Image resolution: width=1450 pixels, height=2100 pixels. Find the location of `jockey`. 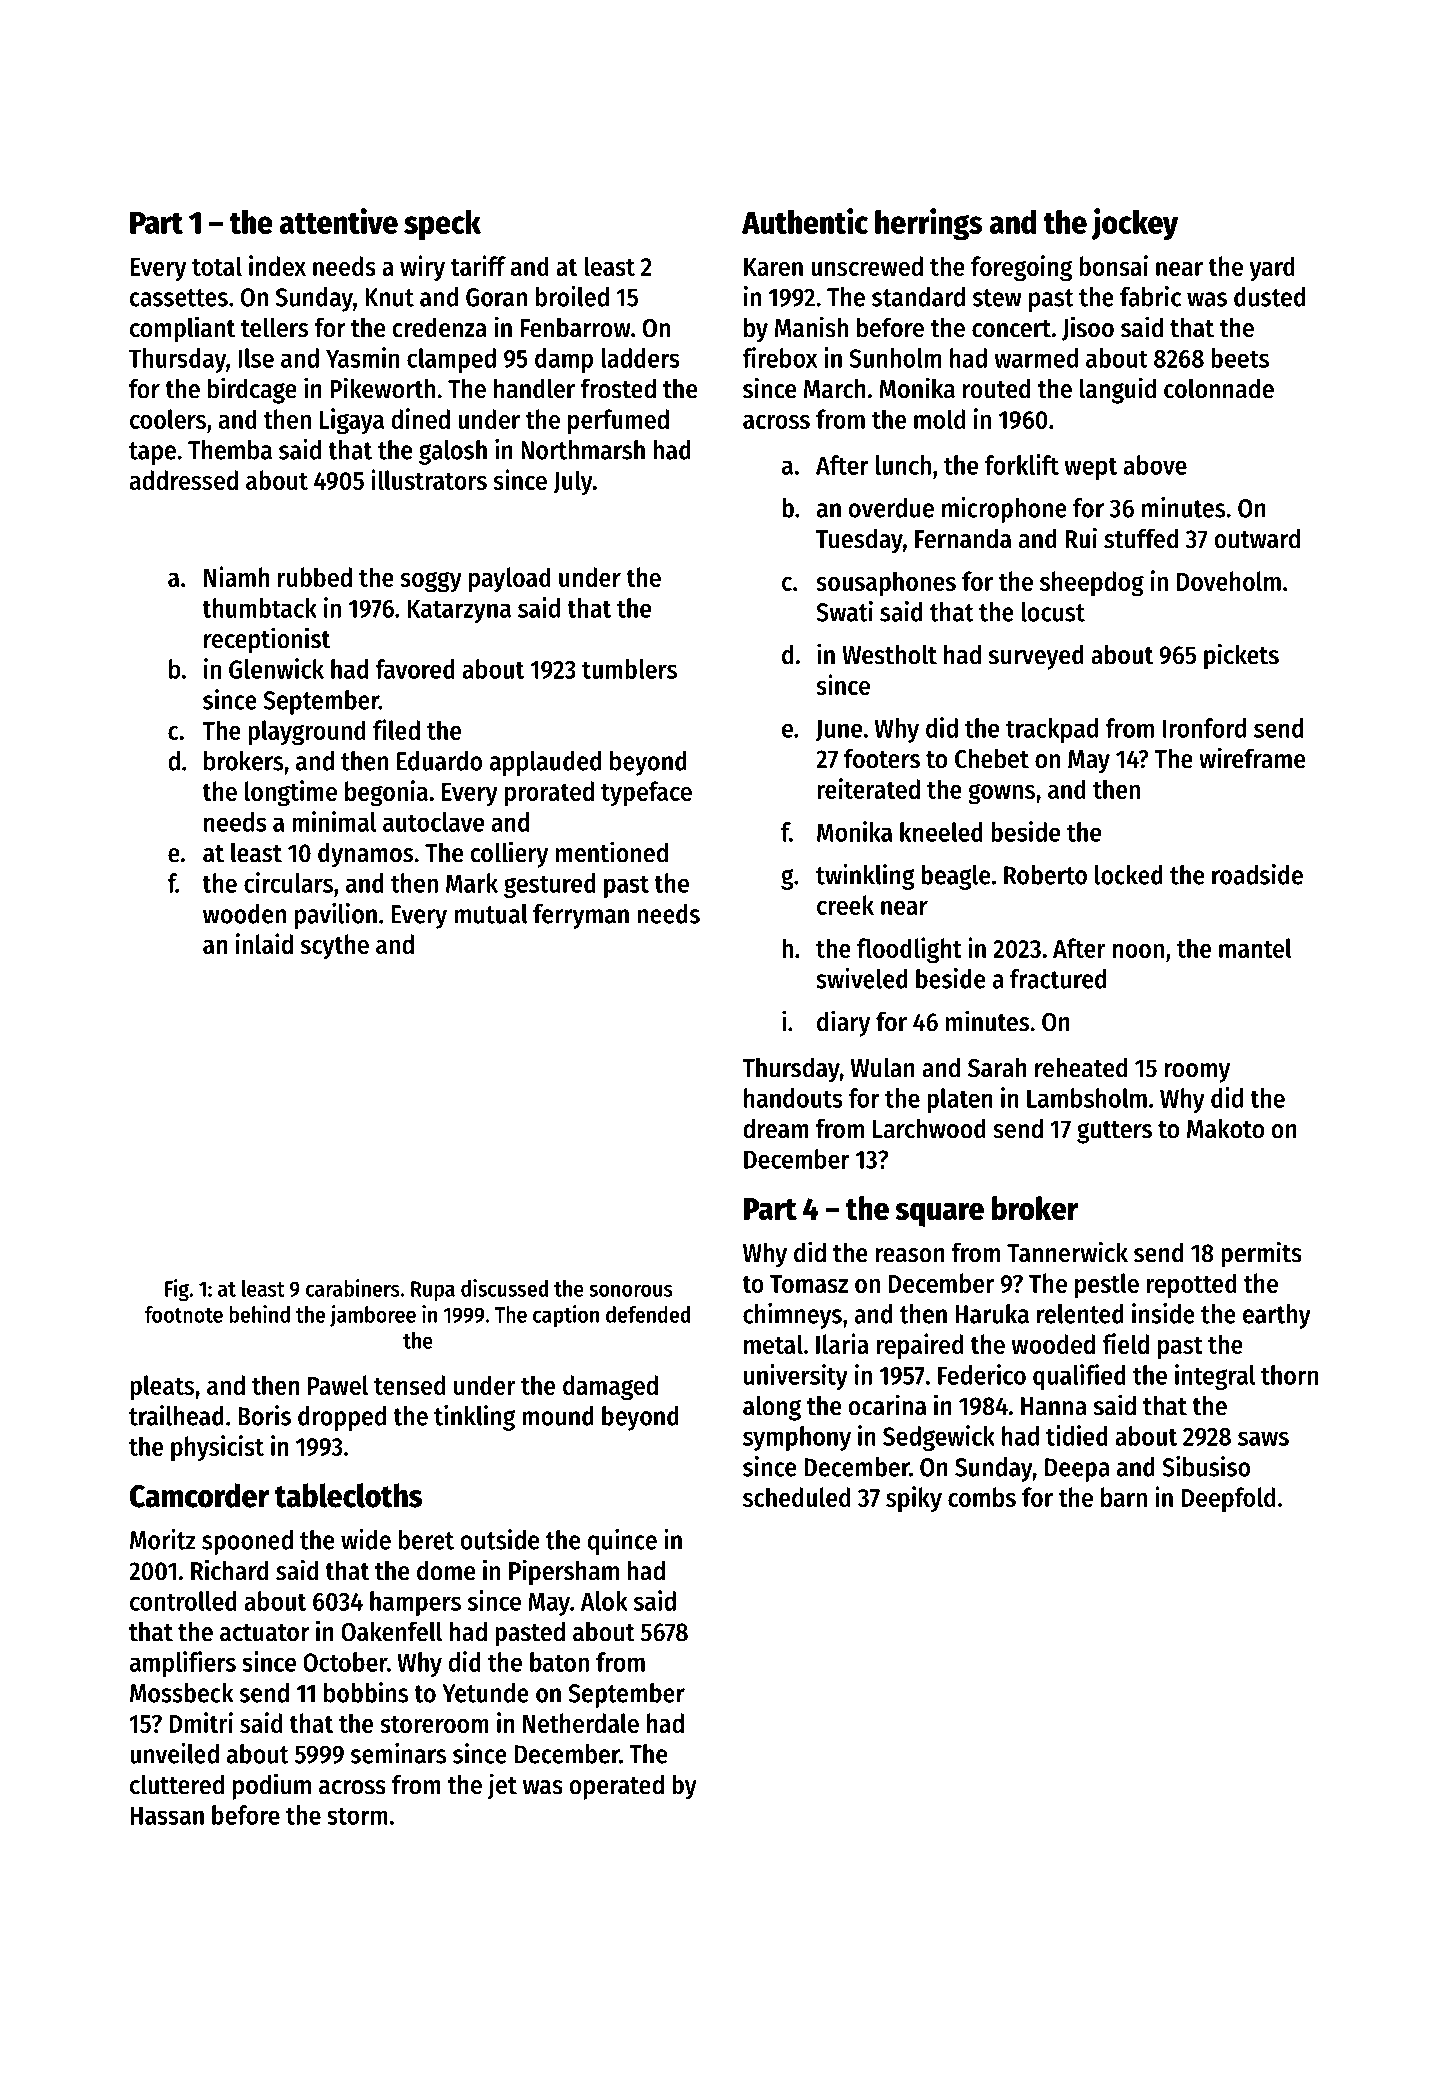

jockey is located at coordinates (1134, 224).
